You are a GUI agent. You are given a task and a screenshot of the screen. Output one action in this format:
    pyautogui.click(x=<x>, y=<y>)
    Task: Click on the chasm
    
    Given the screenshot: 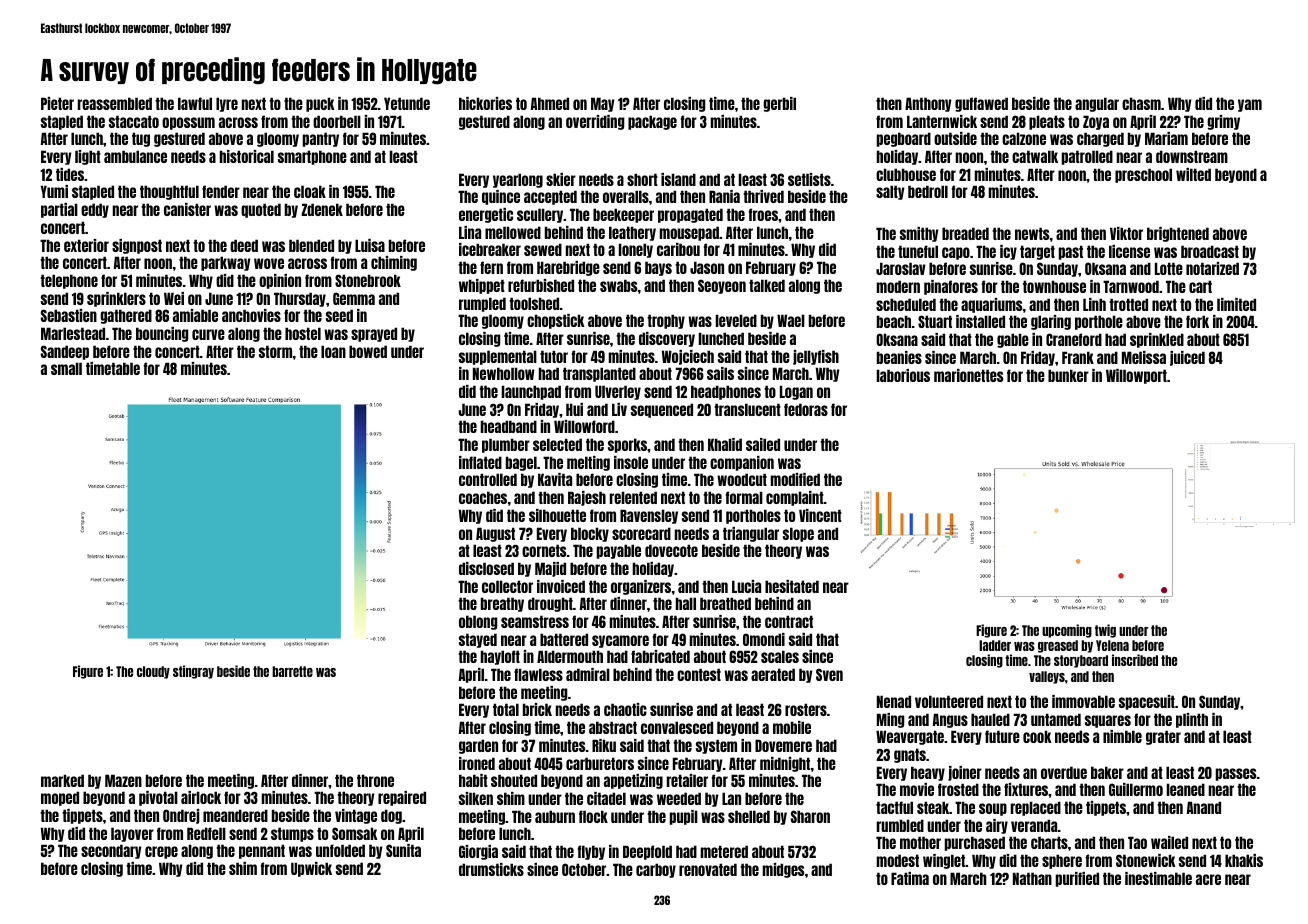 What is the action you would take?
    pyautogui.click(x=1141, y=103)
